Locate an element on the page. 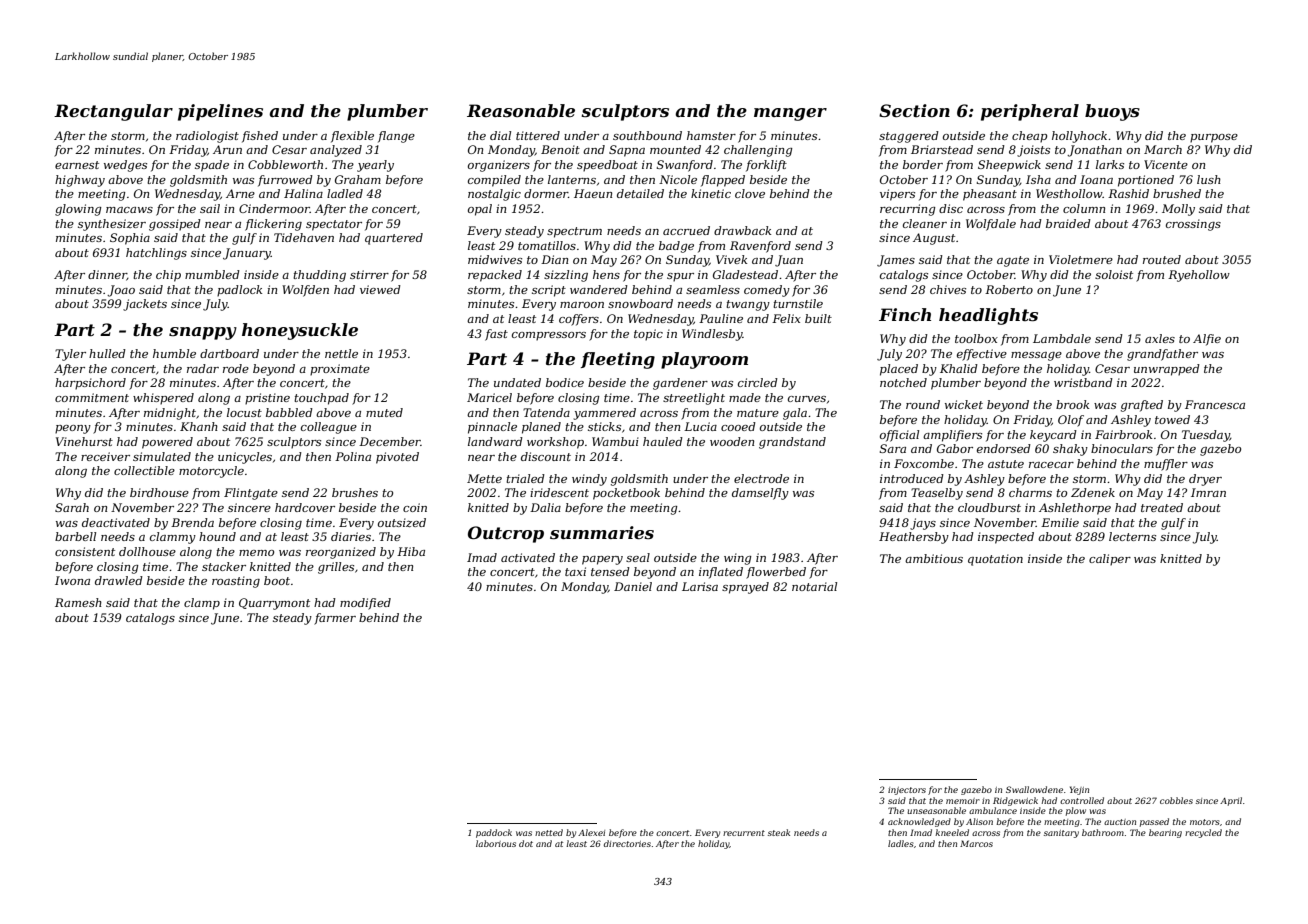 The width and height of the page is (1308, 924). wristband is located at coordinates (1083, 382).
